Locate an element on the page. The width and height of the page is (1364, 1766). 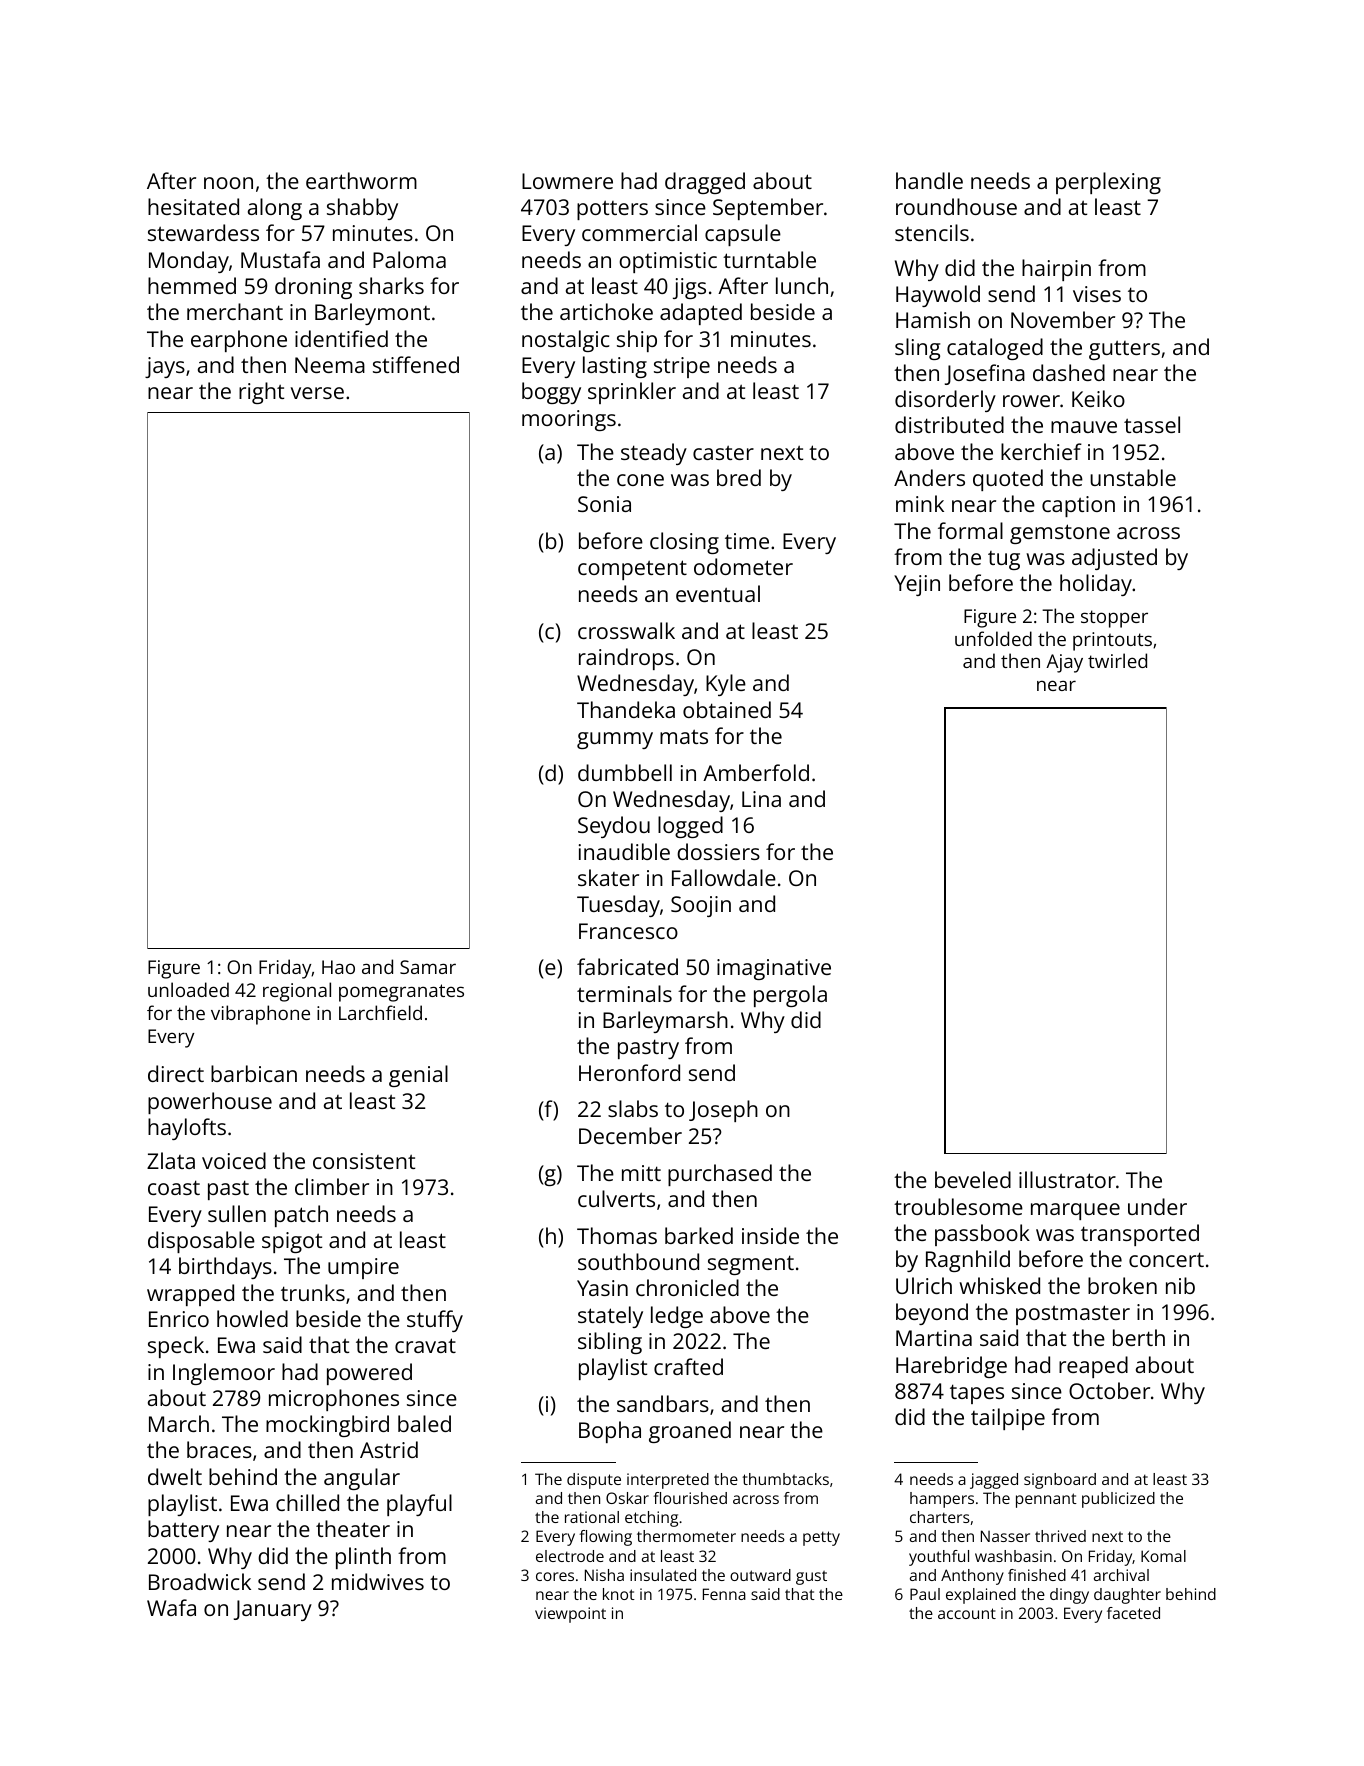
stiffened is located at coordinates (416, 364).
